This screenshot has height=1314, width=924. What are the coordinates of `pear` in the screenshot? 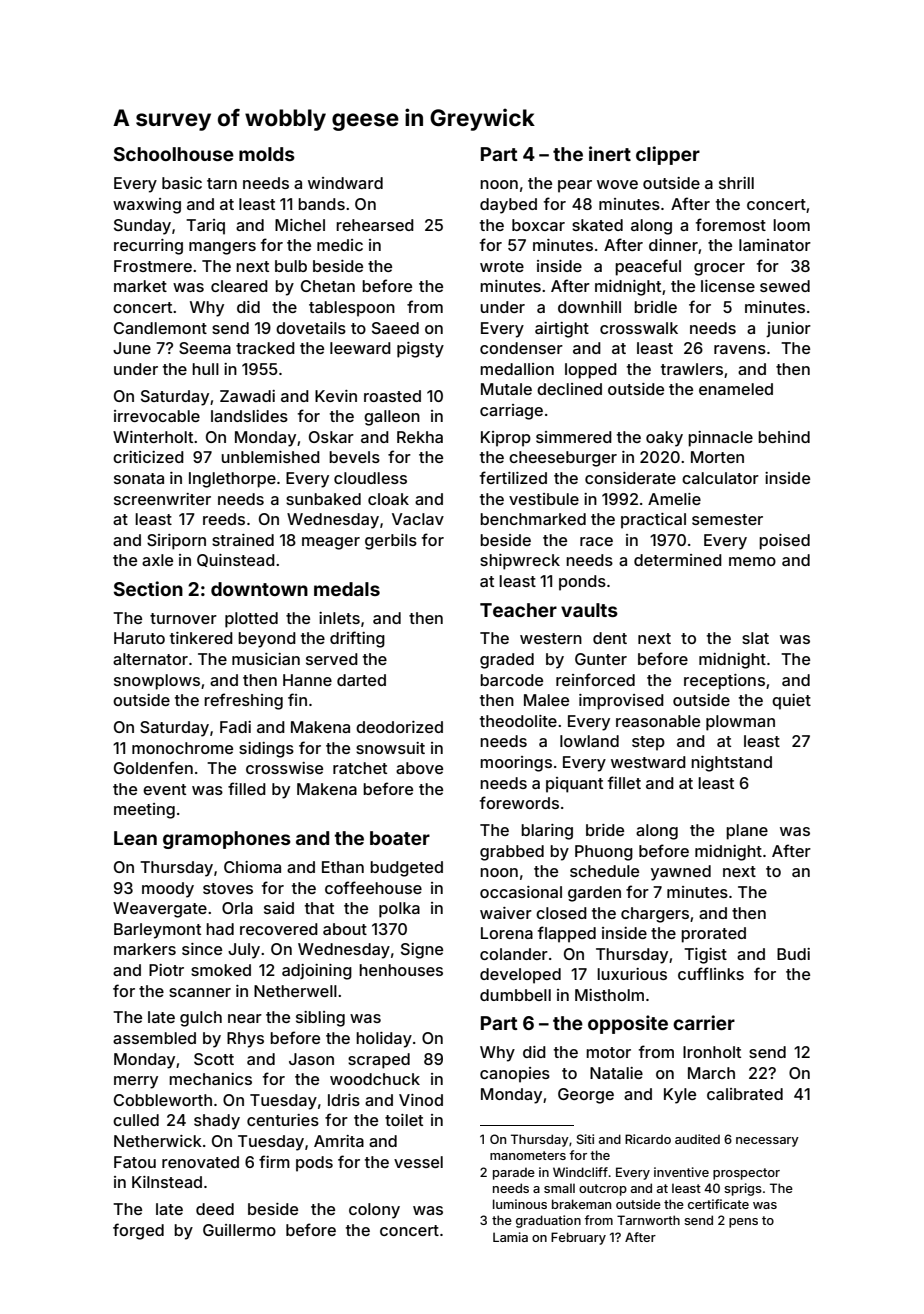 It's located at (575, 186).
